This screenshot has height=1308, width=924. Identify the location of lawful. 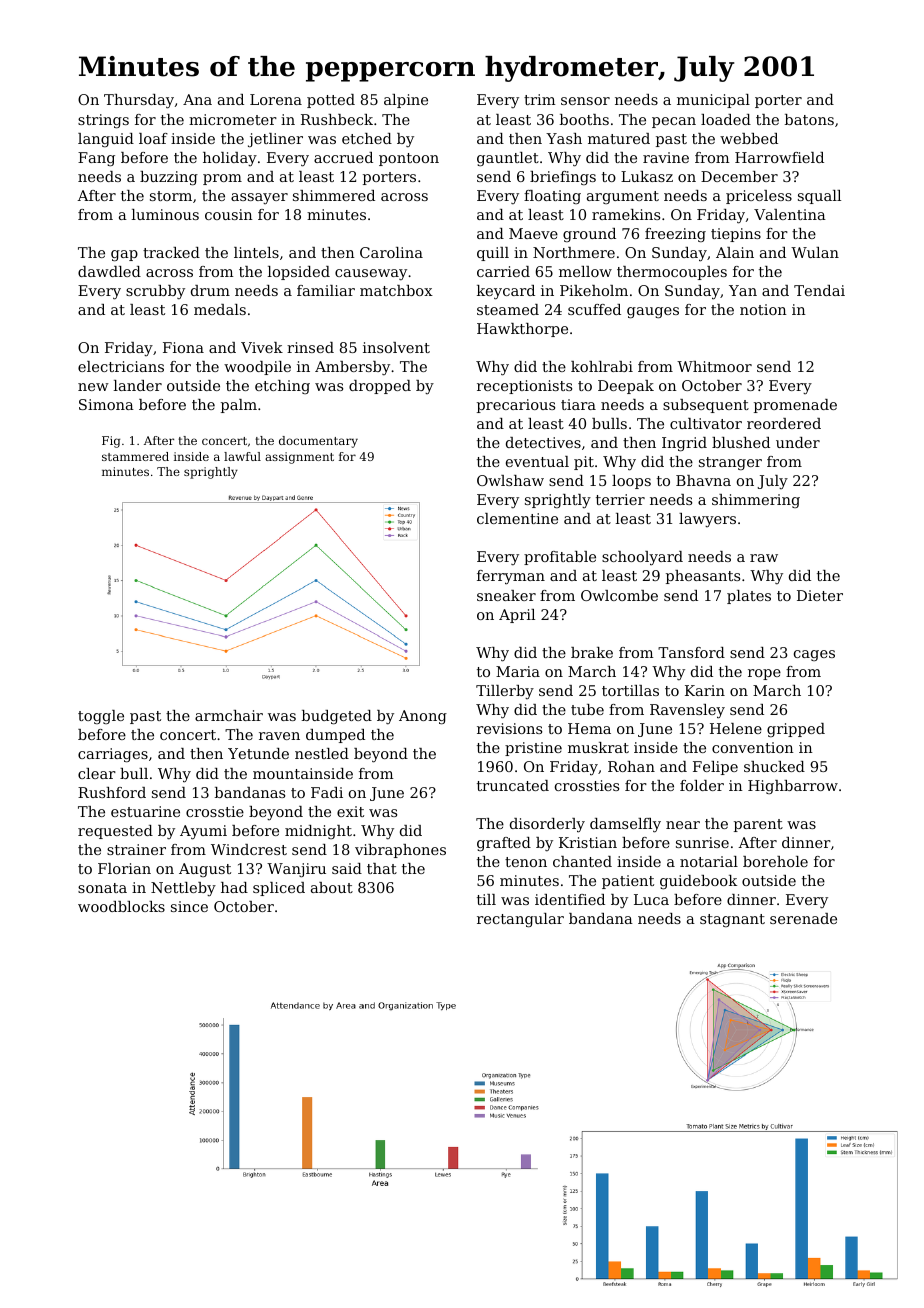
(242, 456).
